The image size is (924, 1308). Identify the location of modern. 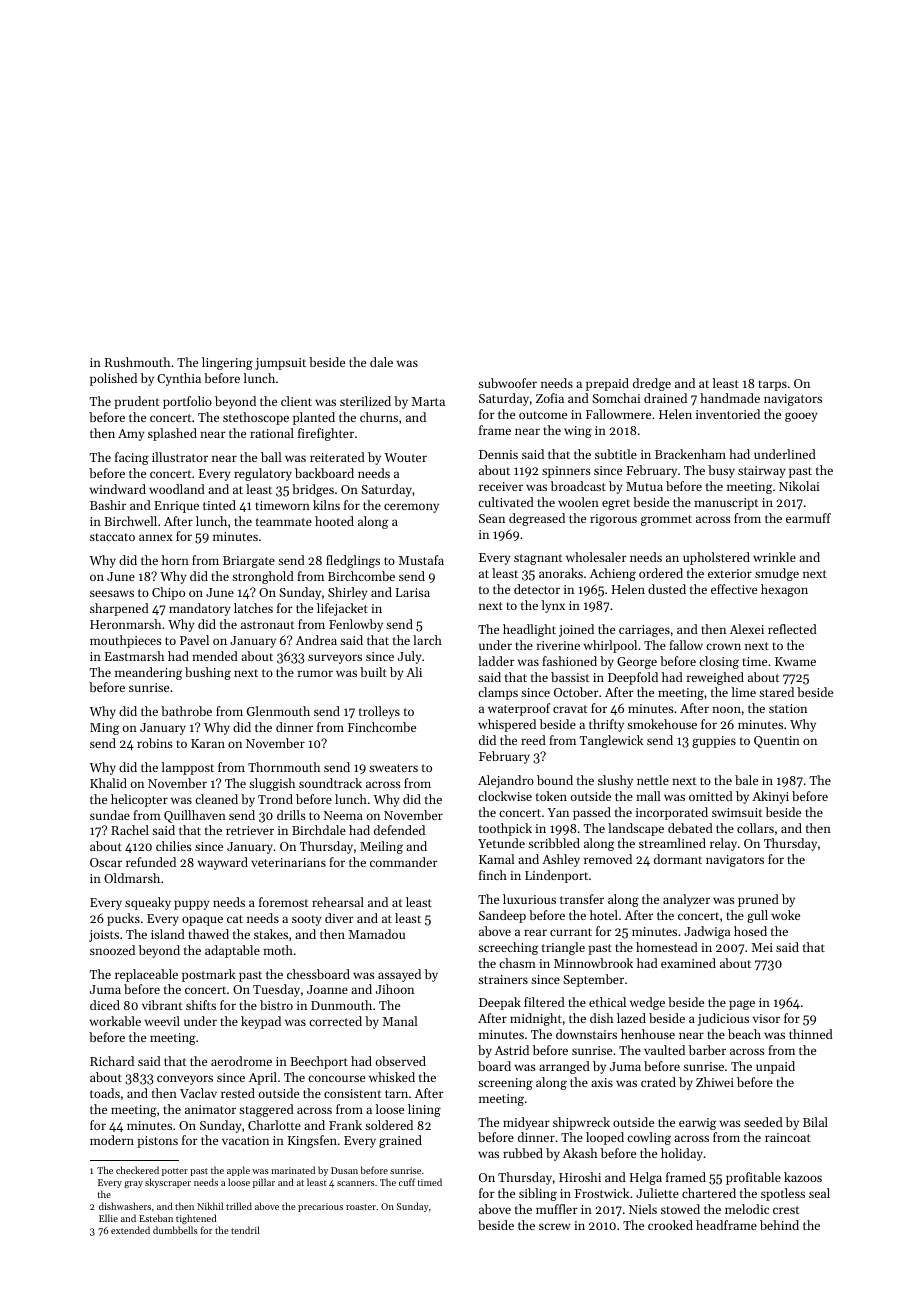
(112, 1140).
